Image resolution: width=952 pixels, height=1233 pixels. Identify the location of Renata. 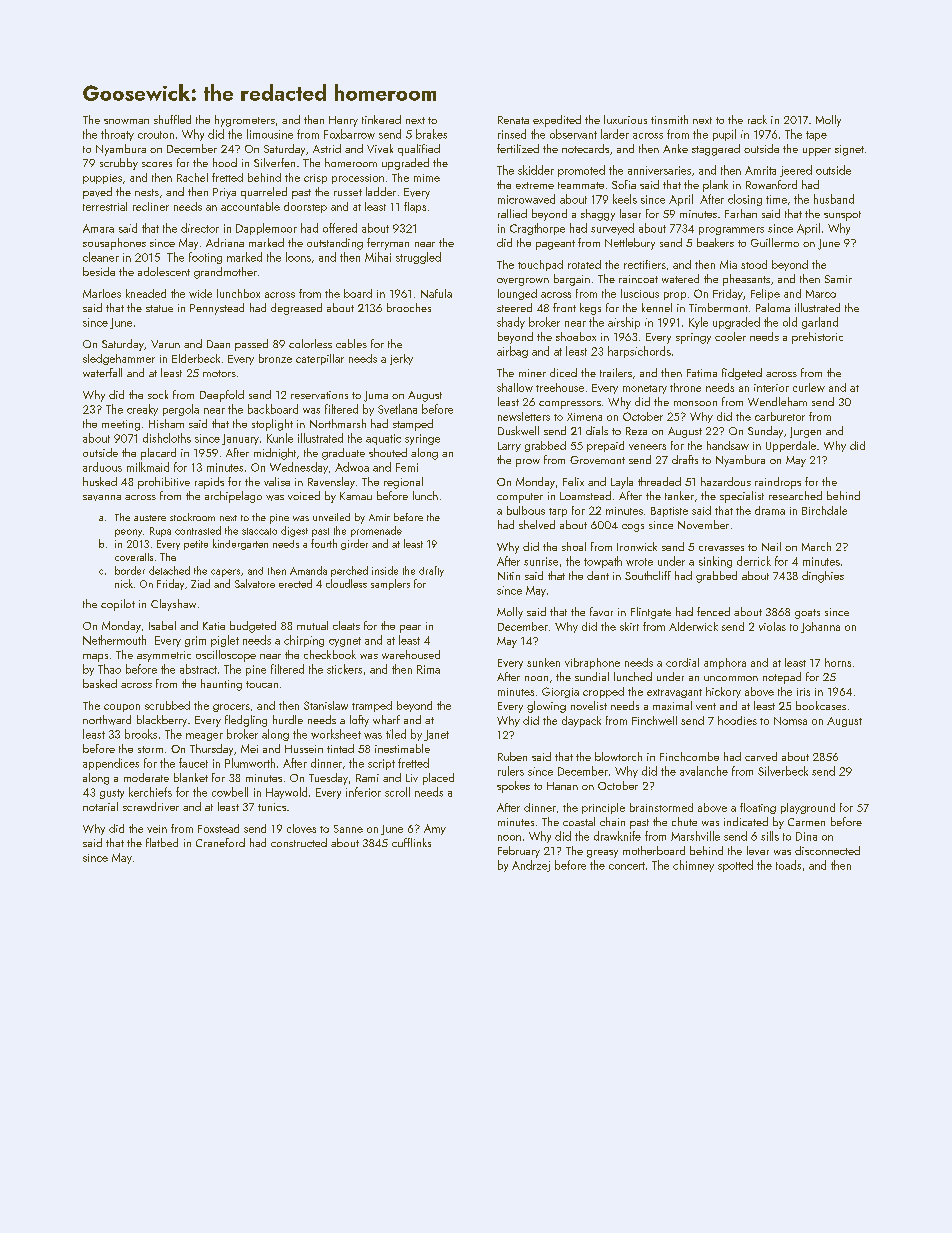
(513, 120).
